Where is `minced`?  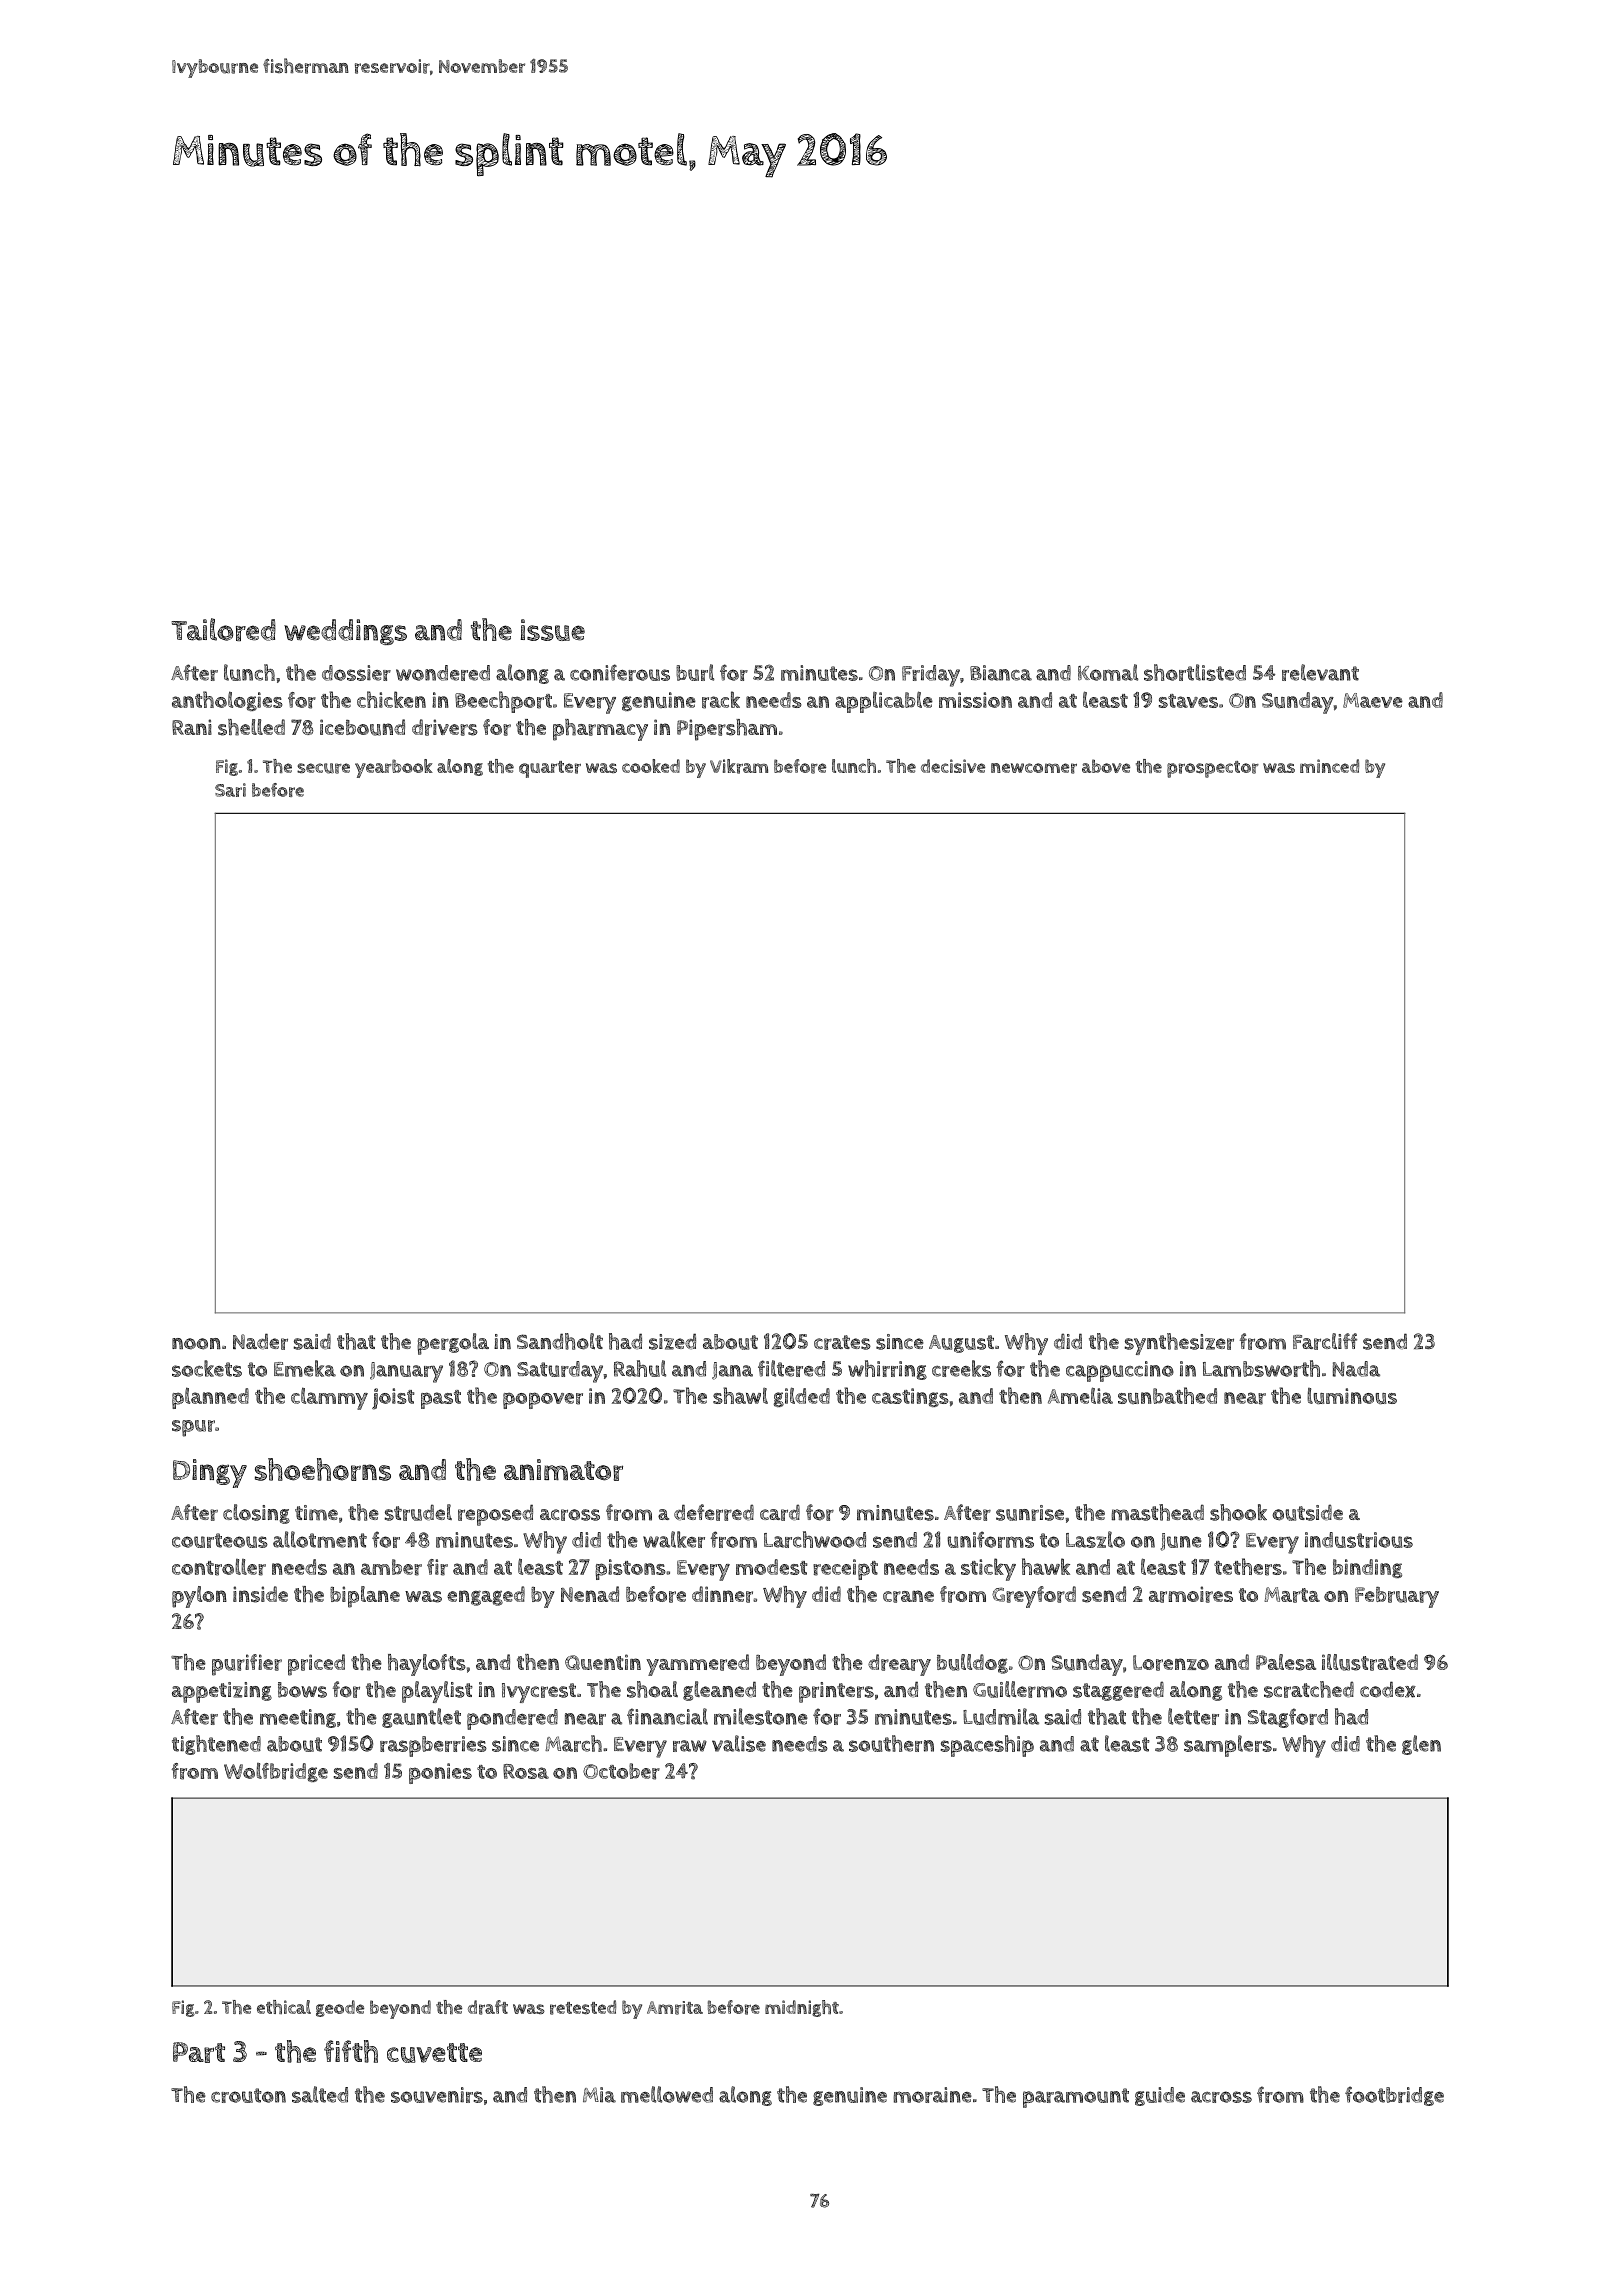
minced is located at coordinates (1329, 766).
